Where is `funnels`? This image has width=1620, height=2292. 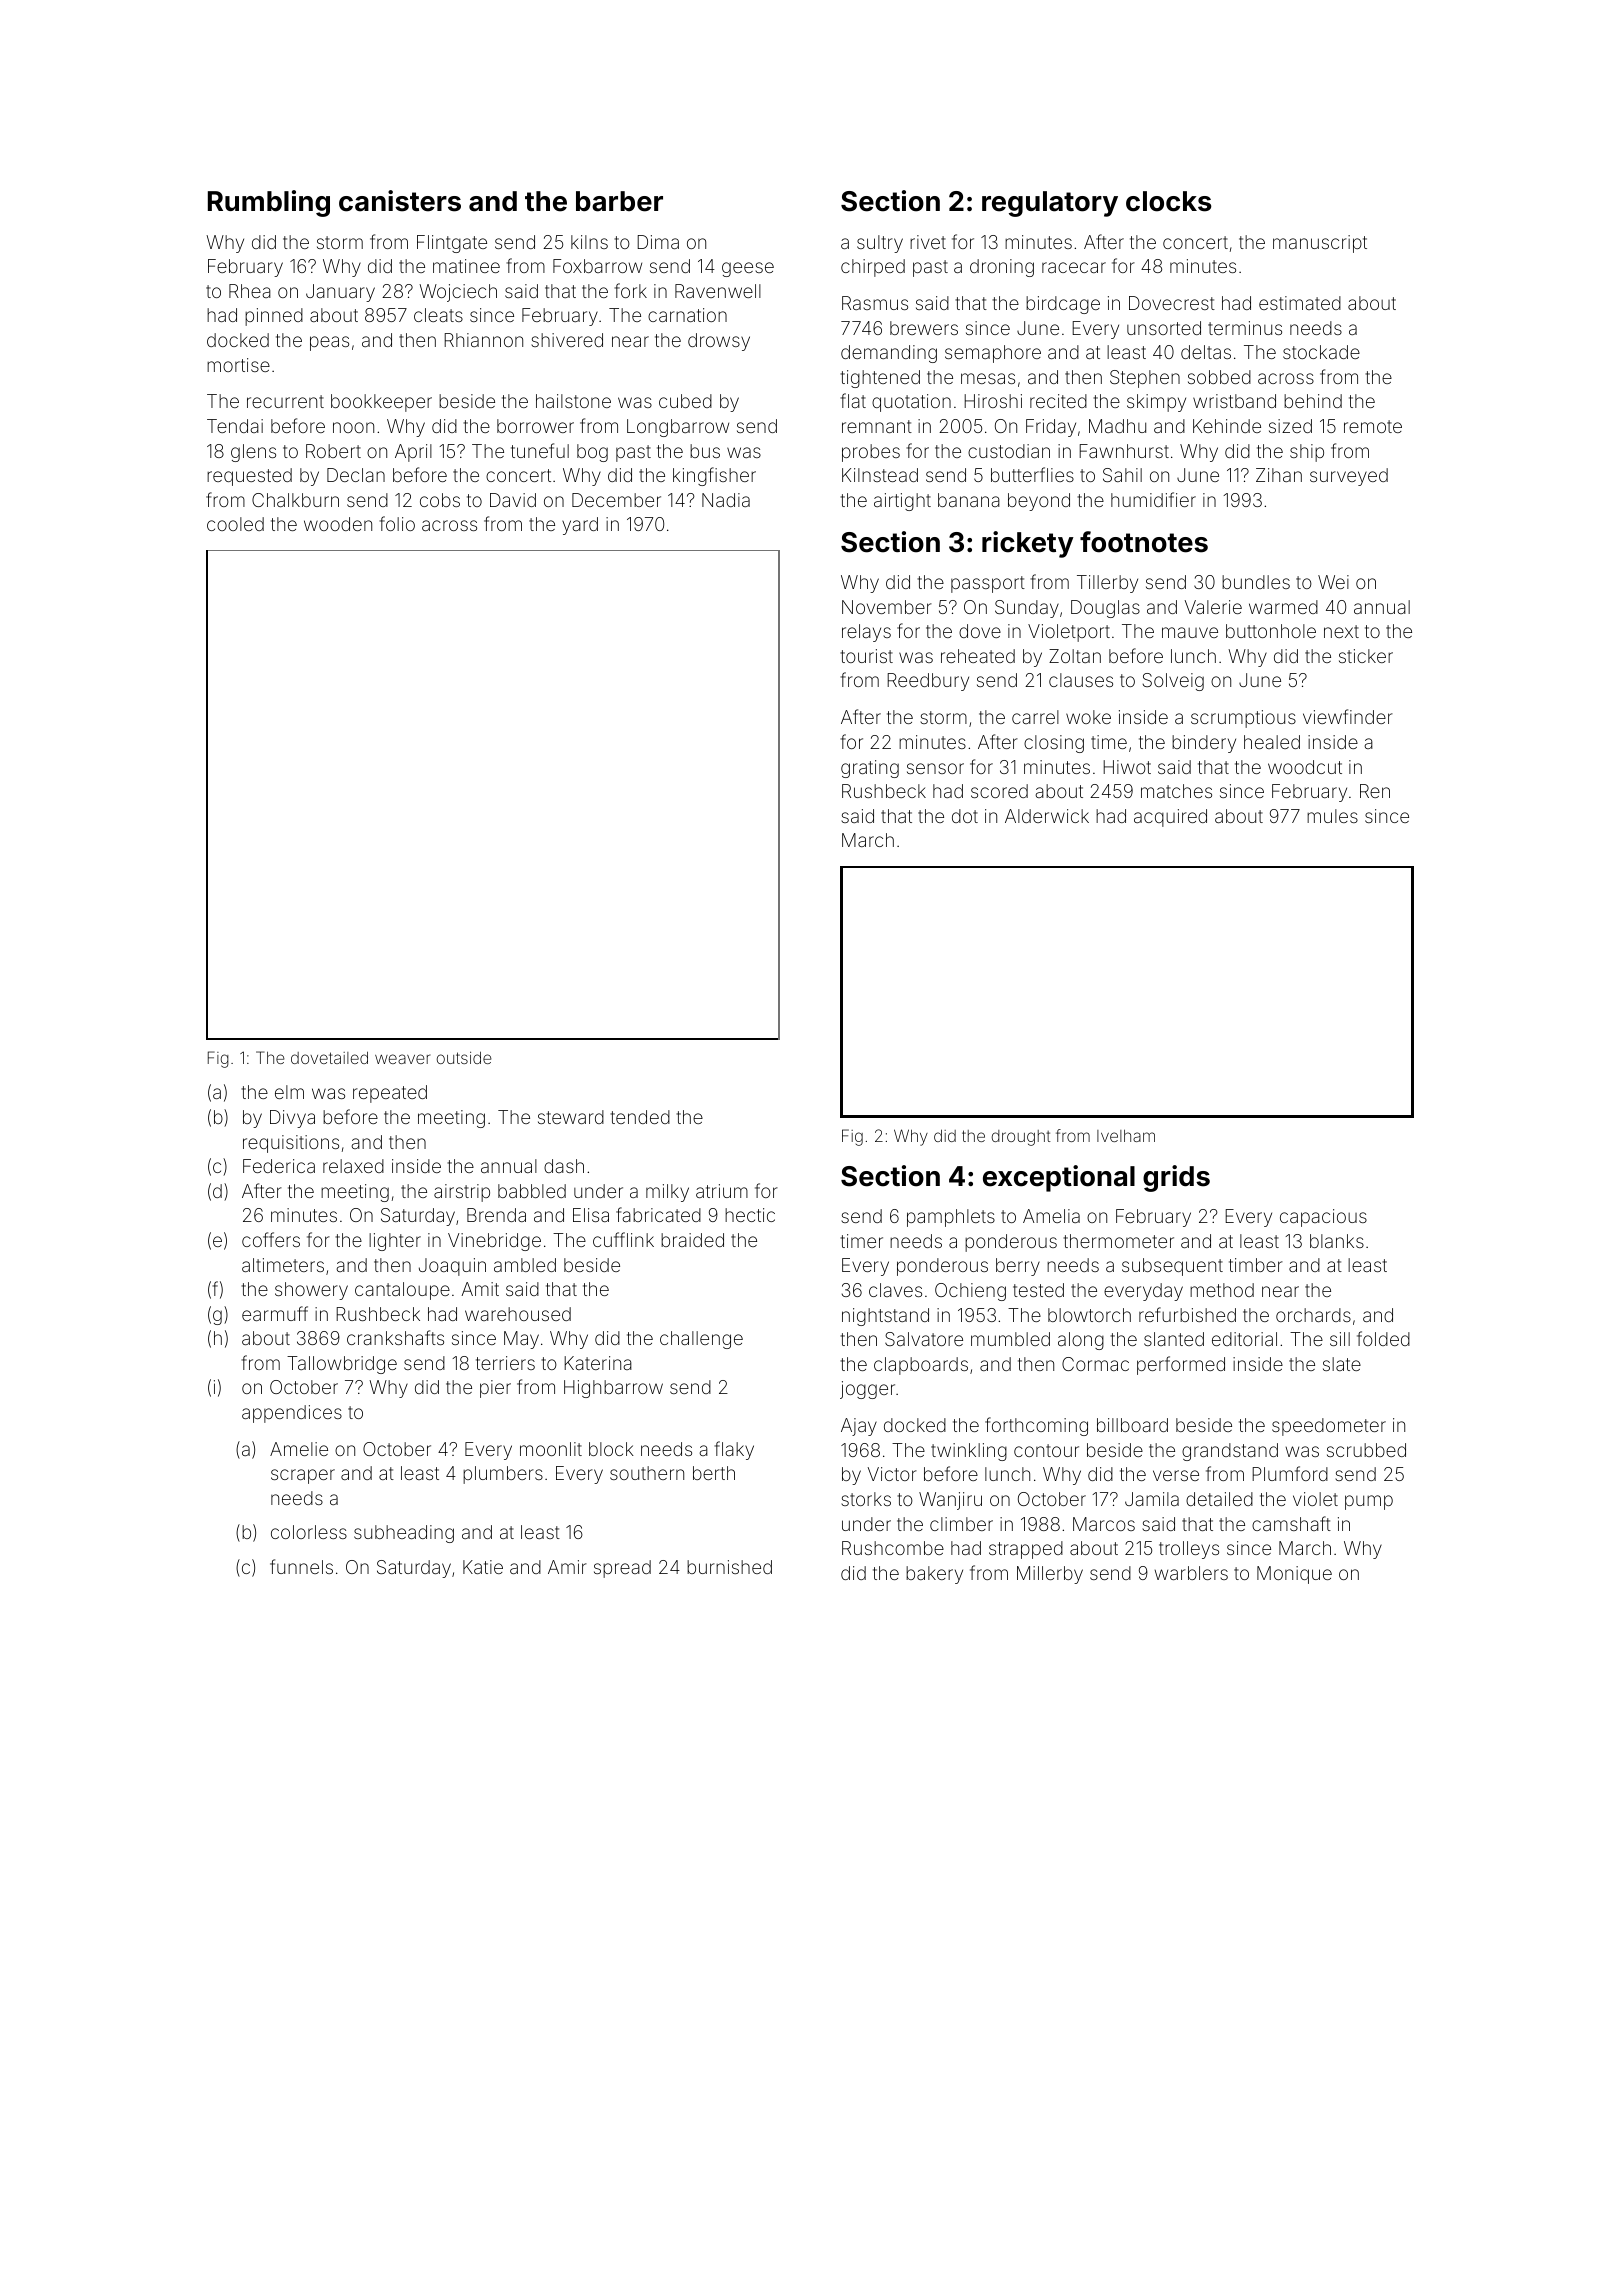 funnels is located at coordinates (301, 1566).
